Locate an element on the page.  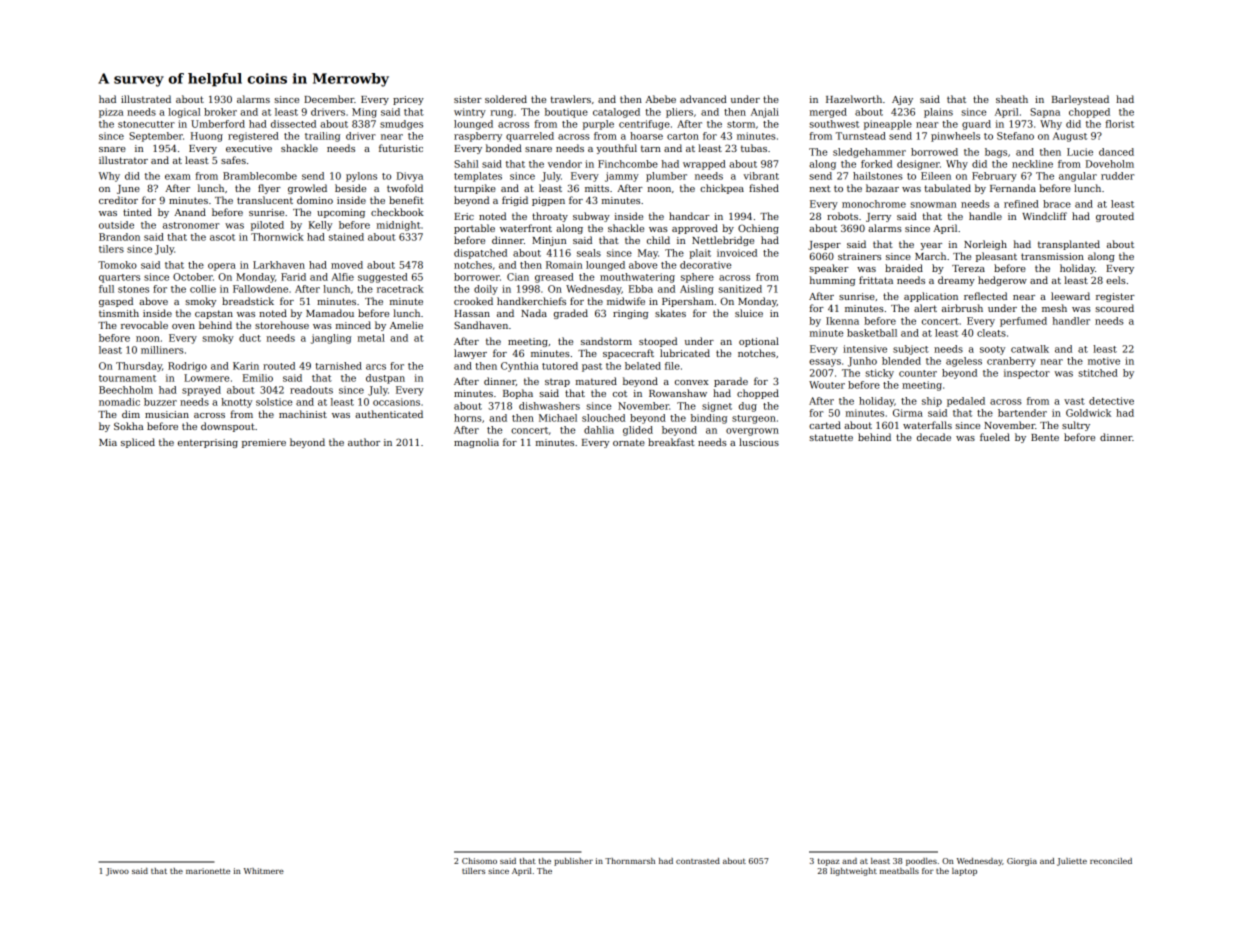
contrasted is located at coordinates (698, 861).
